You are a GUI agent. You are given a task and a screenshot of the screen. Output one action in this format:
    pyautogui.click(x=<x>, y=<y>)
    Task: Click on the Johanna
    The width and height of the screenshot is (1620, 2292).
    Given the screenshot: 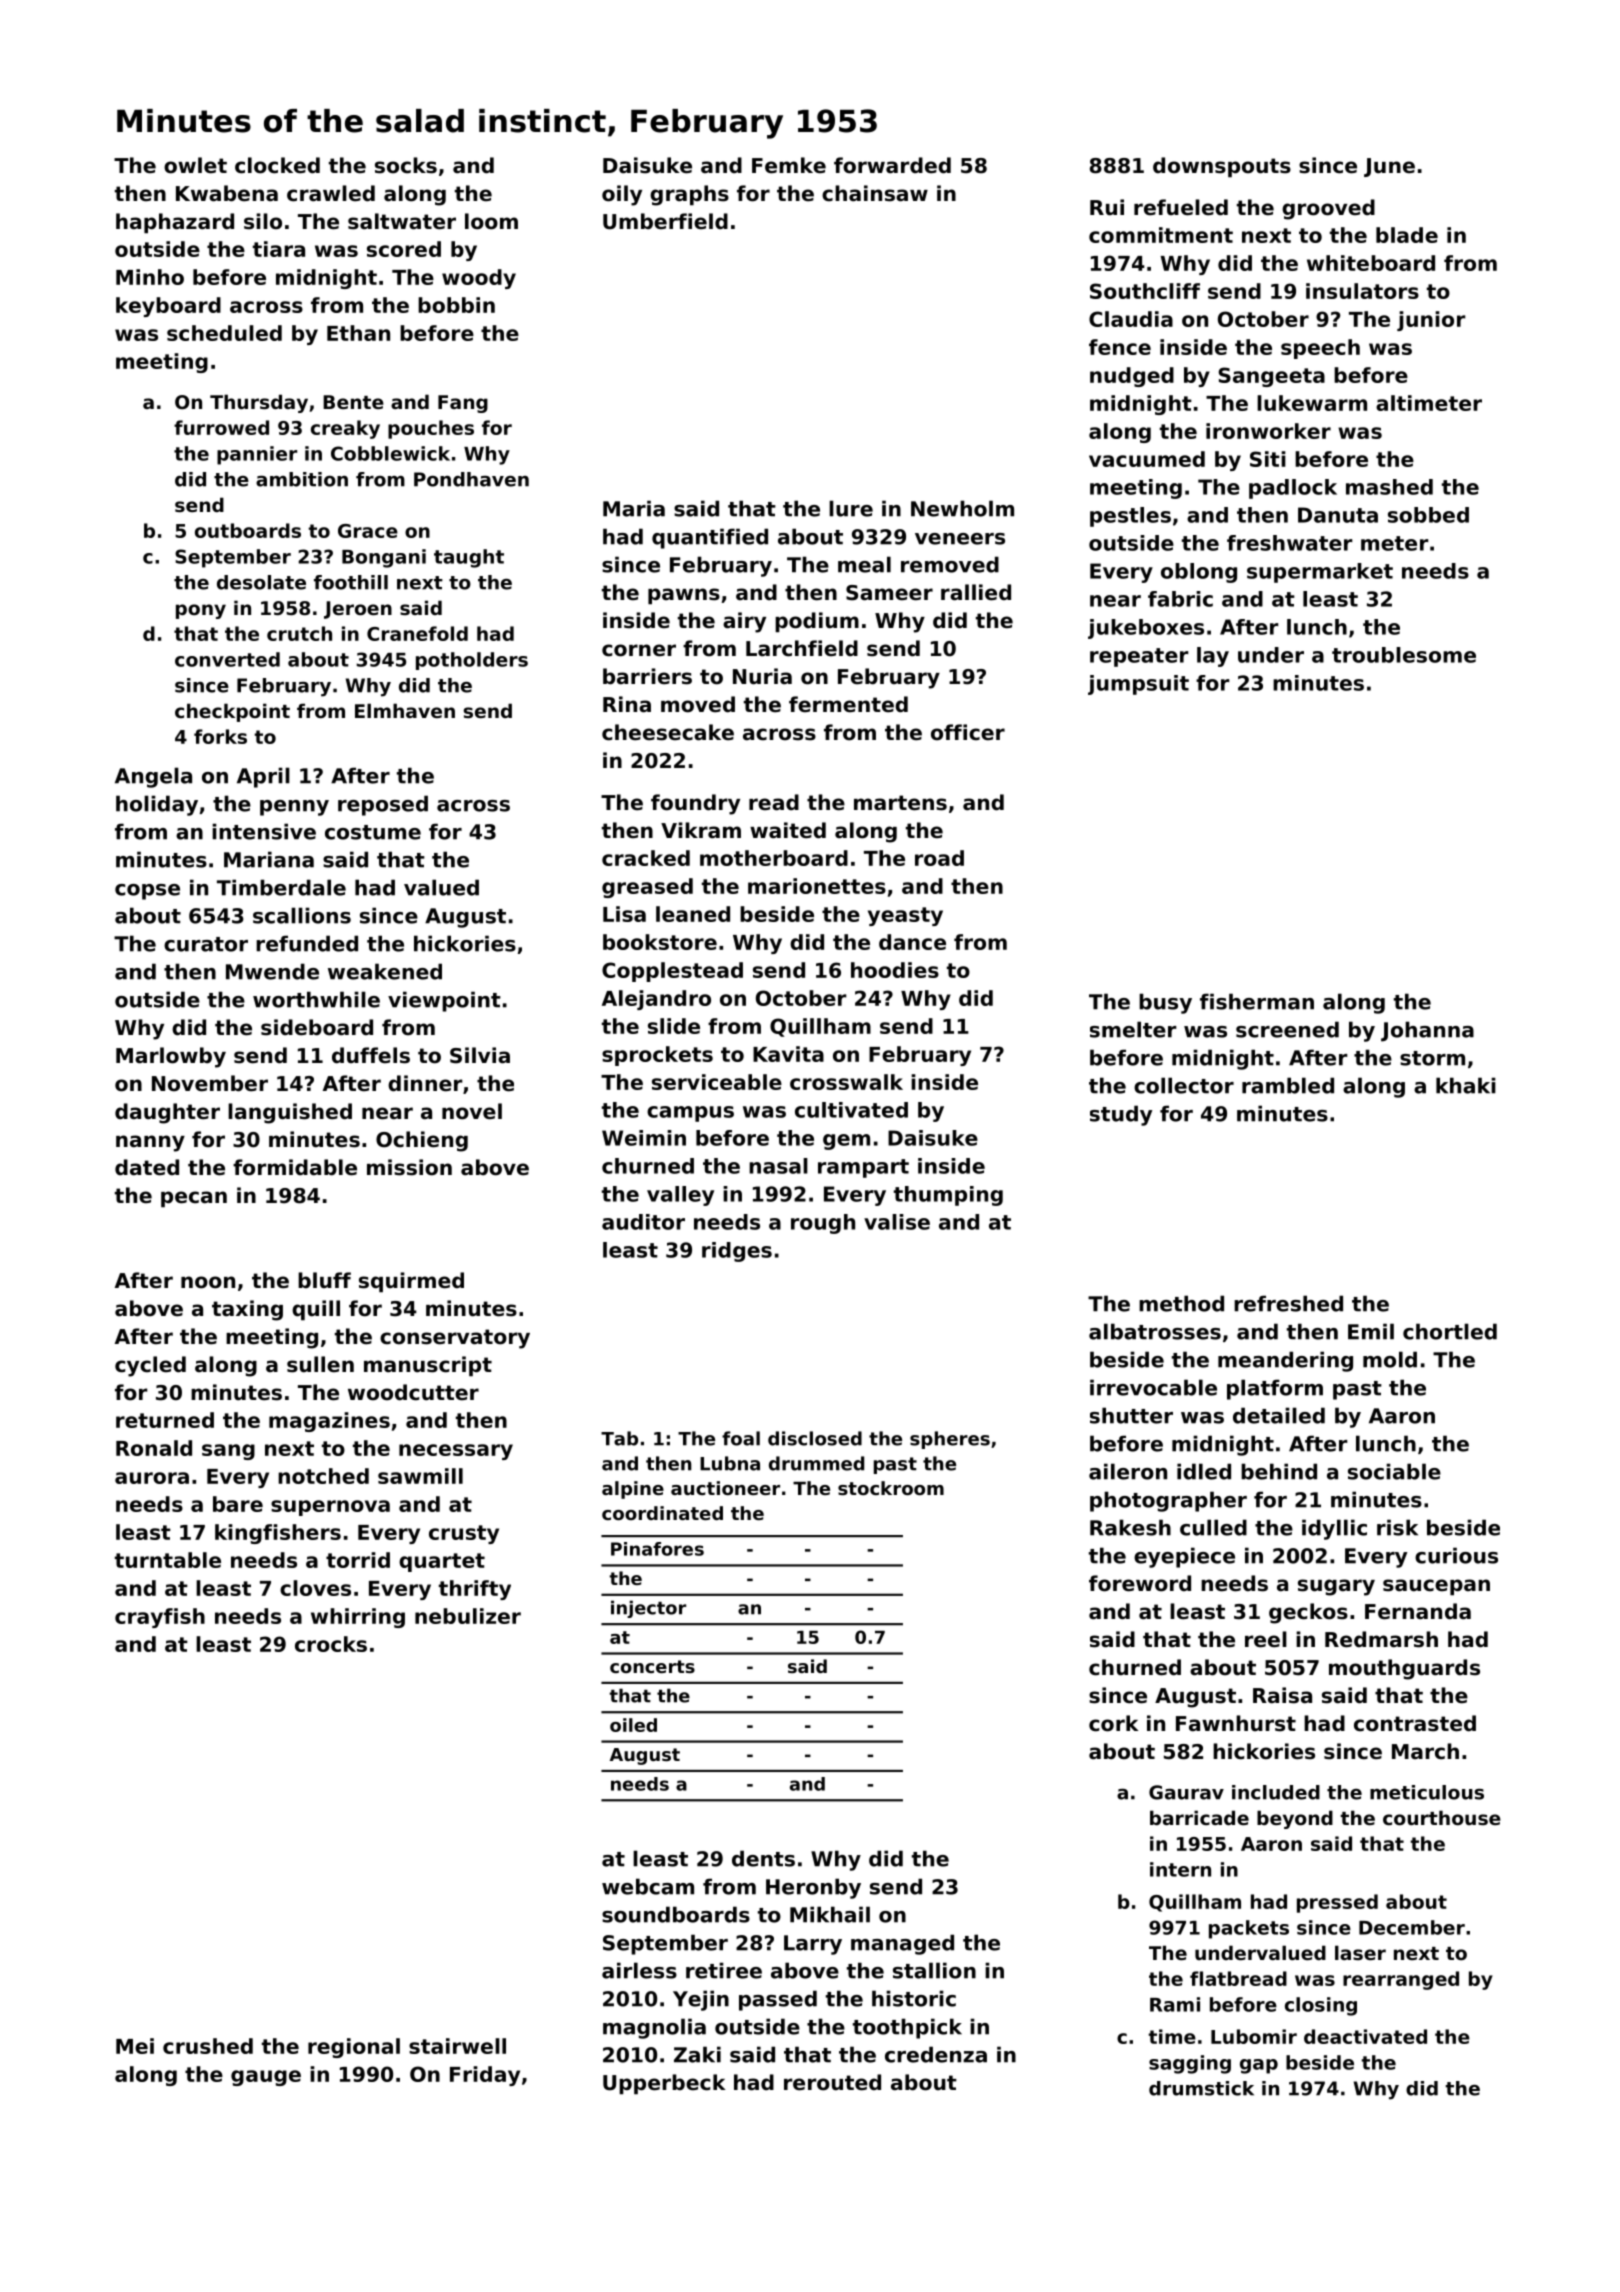 What is the action you would take?
    pyautogui.click(x=1427, y=1031)
